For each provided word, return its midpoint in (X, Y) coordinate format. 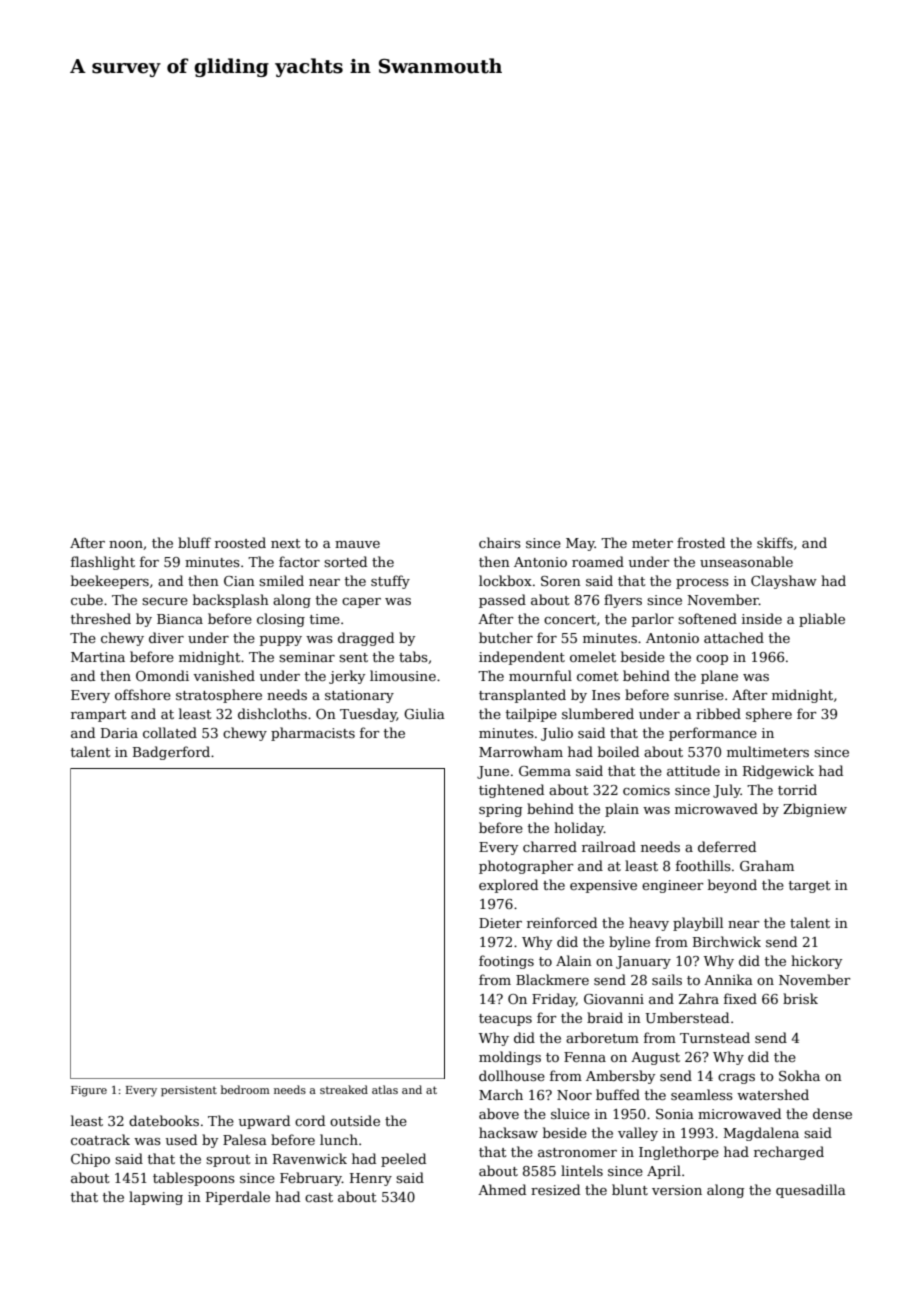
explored (508, 886)
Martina (98, 657)
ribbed (718, 713)
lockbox (505, 580)
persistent (189, 1091)
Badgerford (171, 753)
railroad (609, 846)
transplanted (522, 696)
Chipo (90, 1160)
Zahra (699, 998)
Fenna (585, 1057)
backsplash (231, 601)
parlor (653, 620)
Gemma (545, 771)
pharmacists (313, 734)
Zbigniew (815, 810)
